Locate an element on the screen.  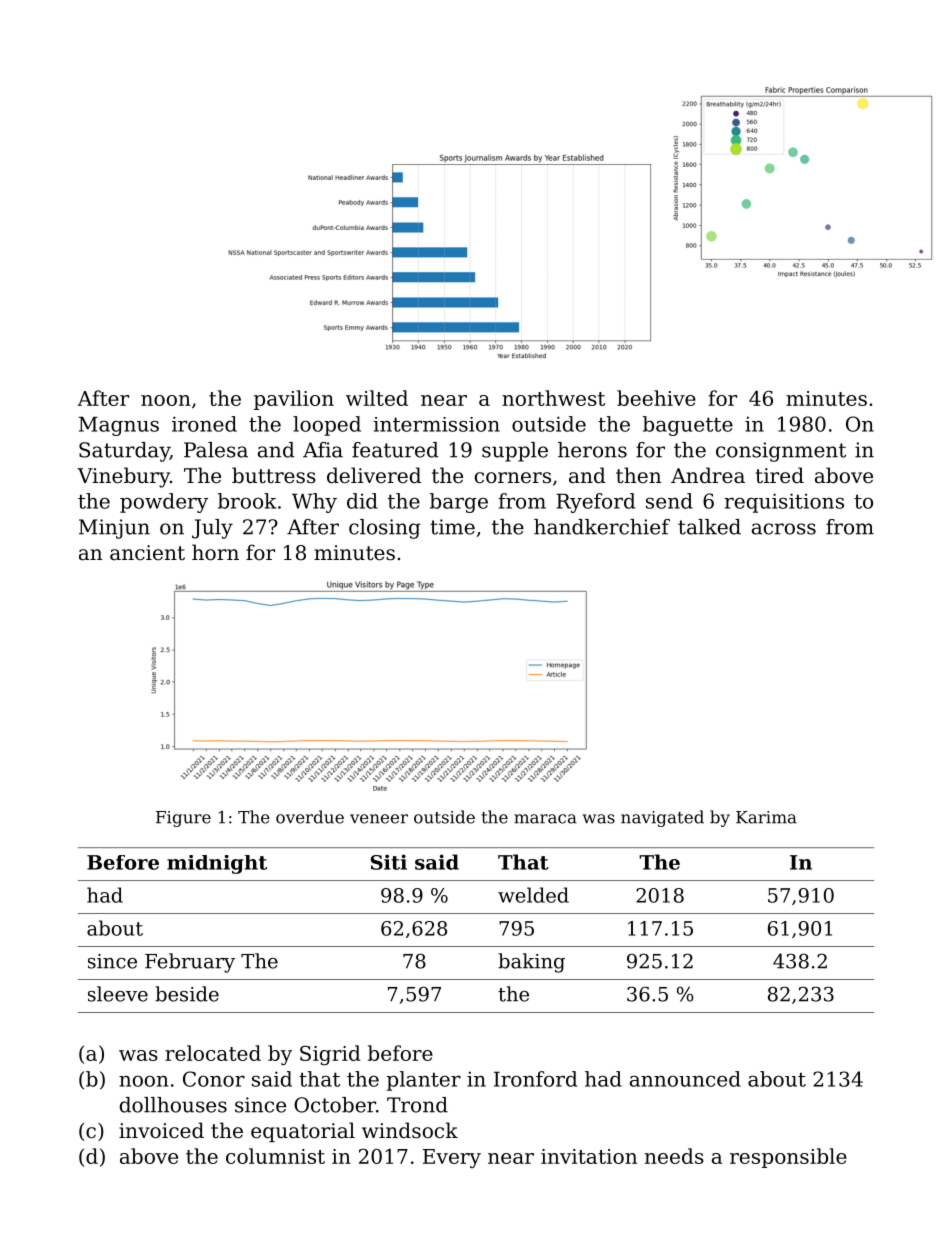
dollhouses is located at coordinates (173, 1105).
